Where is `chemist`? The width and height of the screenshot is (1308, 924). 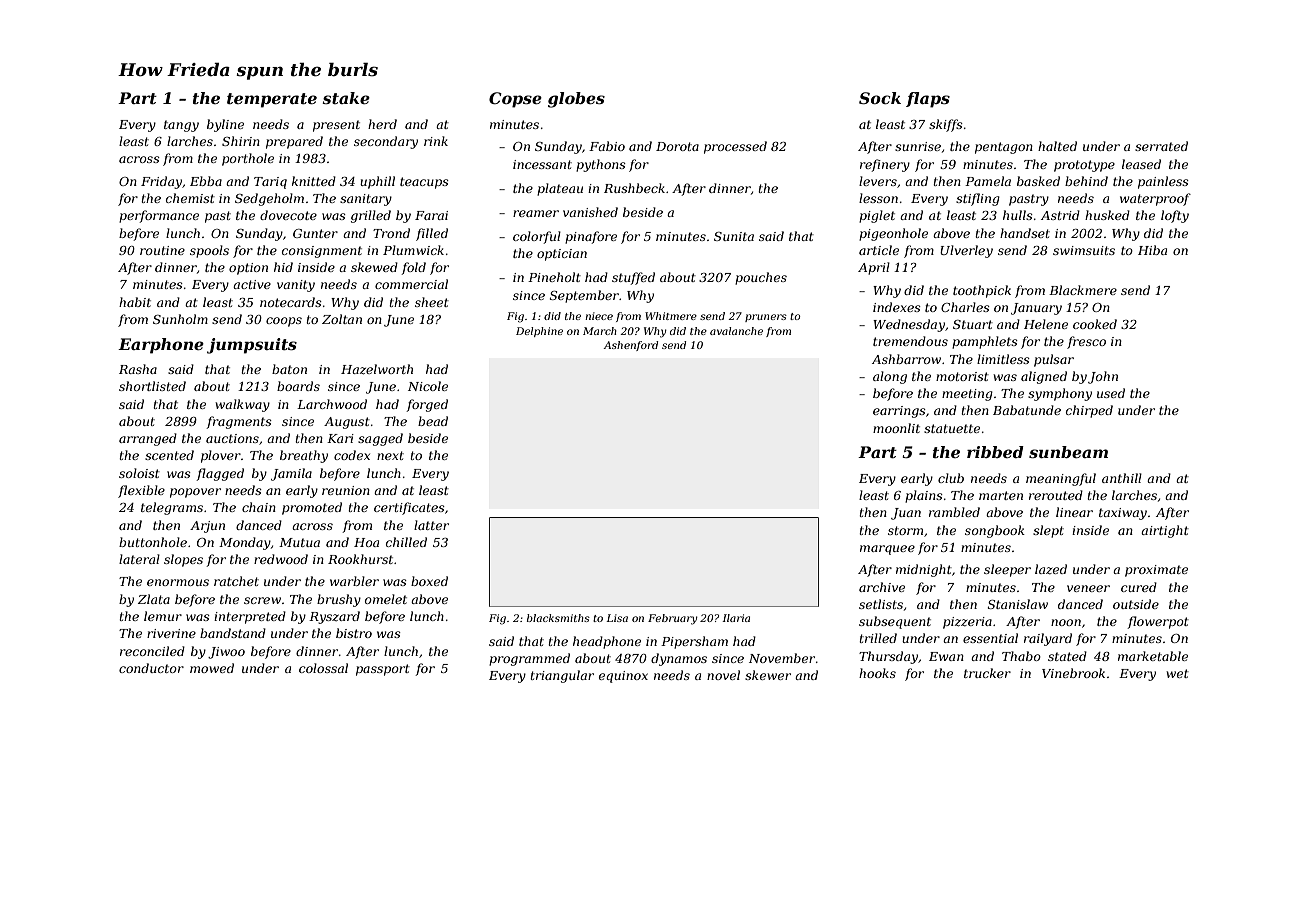
chemist is located at coordinates (190, 198).
